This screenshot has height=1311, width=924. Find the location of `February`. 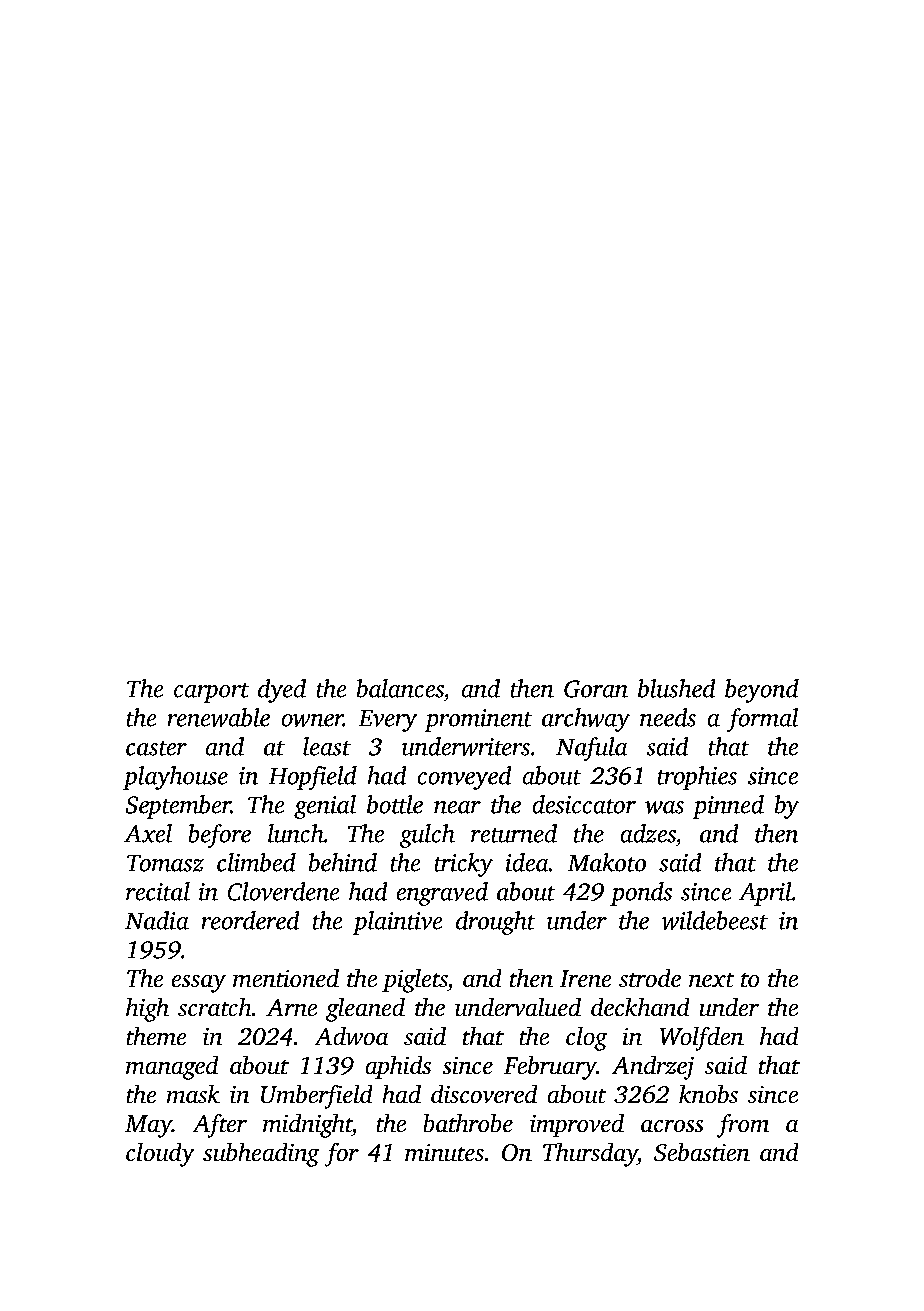

February is located at coordinates (550, 1068).
